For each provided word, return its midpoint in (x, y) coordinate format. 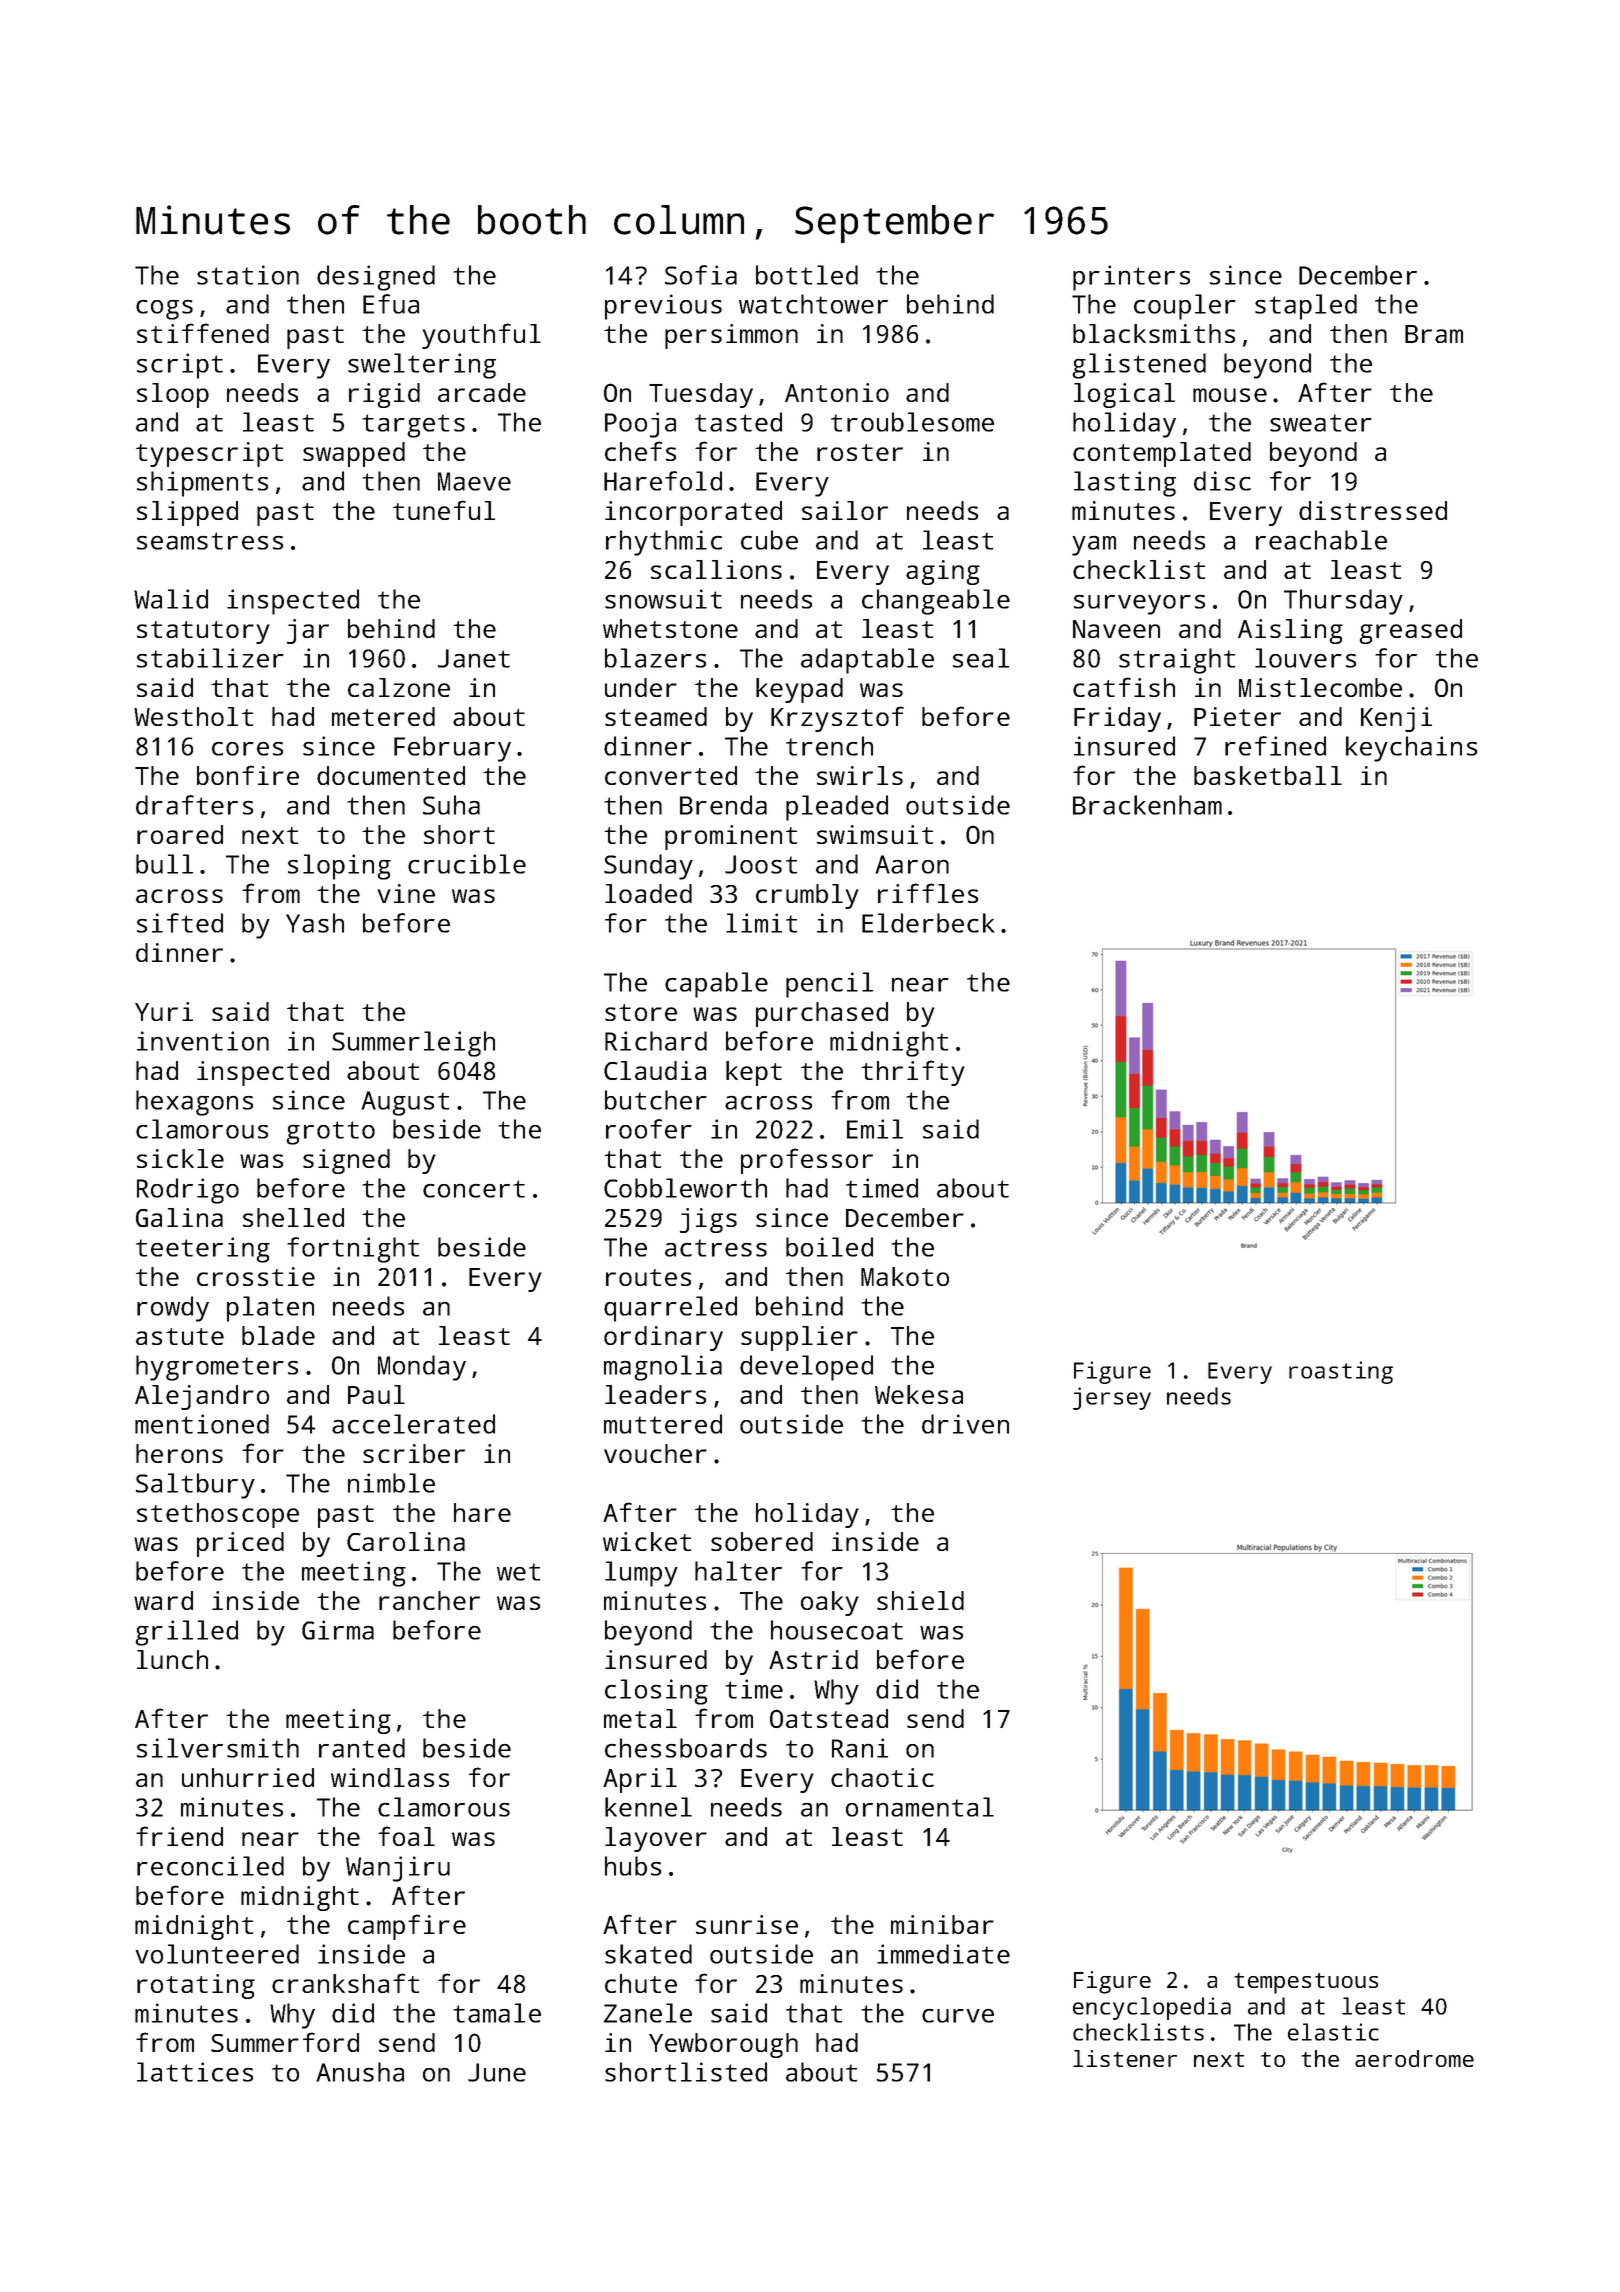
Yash (315, 923)
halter (738, 1571)
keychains (1411, 749)
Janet (474, 658)
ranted (362, 1748)
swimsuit (875, 834)
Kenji (1396, 719)
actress (716, 1248)
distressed (1373, 510)
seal (981, 658)
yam (1094, 546)
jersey (1112, 1398)
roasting (1341, 1372)
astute (180, 1336)
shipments (202, 484)
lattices (195, 2072)
